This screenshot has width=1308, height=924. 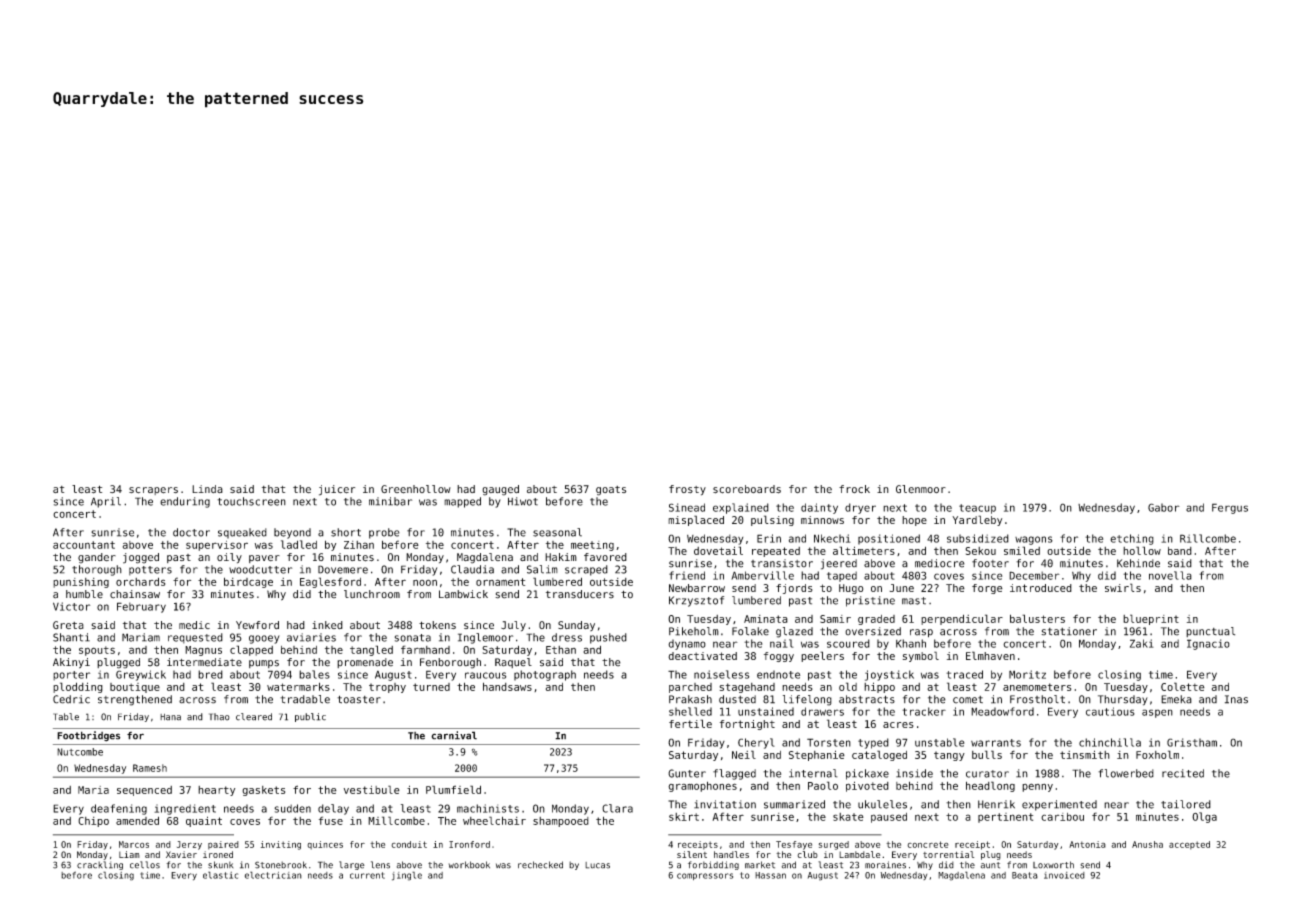 What do you see at coordinates (153, 491) in the screenshot?
I see `scrapers` at bounding box center [153, 491].
